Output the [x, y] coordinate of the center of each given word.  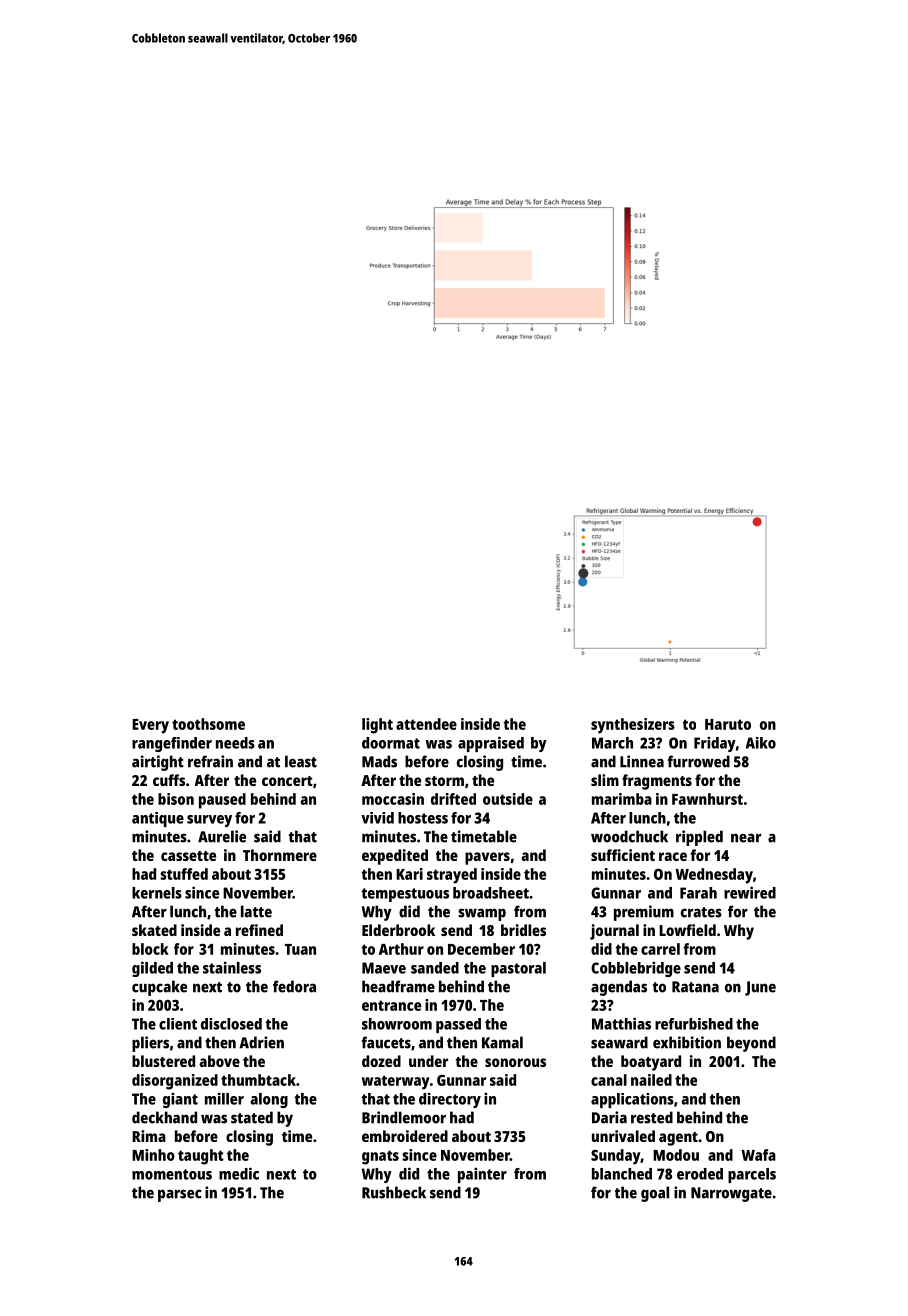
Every [150, 726]
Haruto [728, 724]
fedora [294, 986]
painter [482, 1175]
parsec [180, 1195]
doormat [391, 743]
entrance [391, 1005]
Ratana [695, 987]
